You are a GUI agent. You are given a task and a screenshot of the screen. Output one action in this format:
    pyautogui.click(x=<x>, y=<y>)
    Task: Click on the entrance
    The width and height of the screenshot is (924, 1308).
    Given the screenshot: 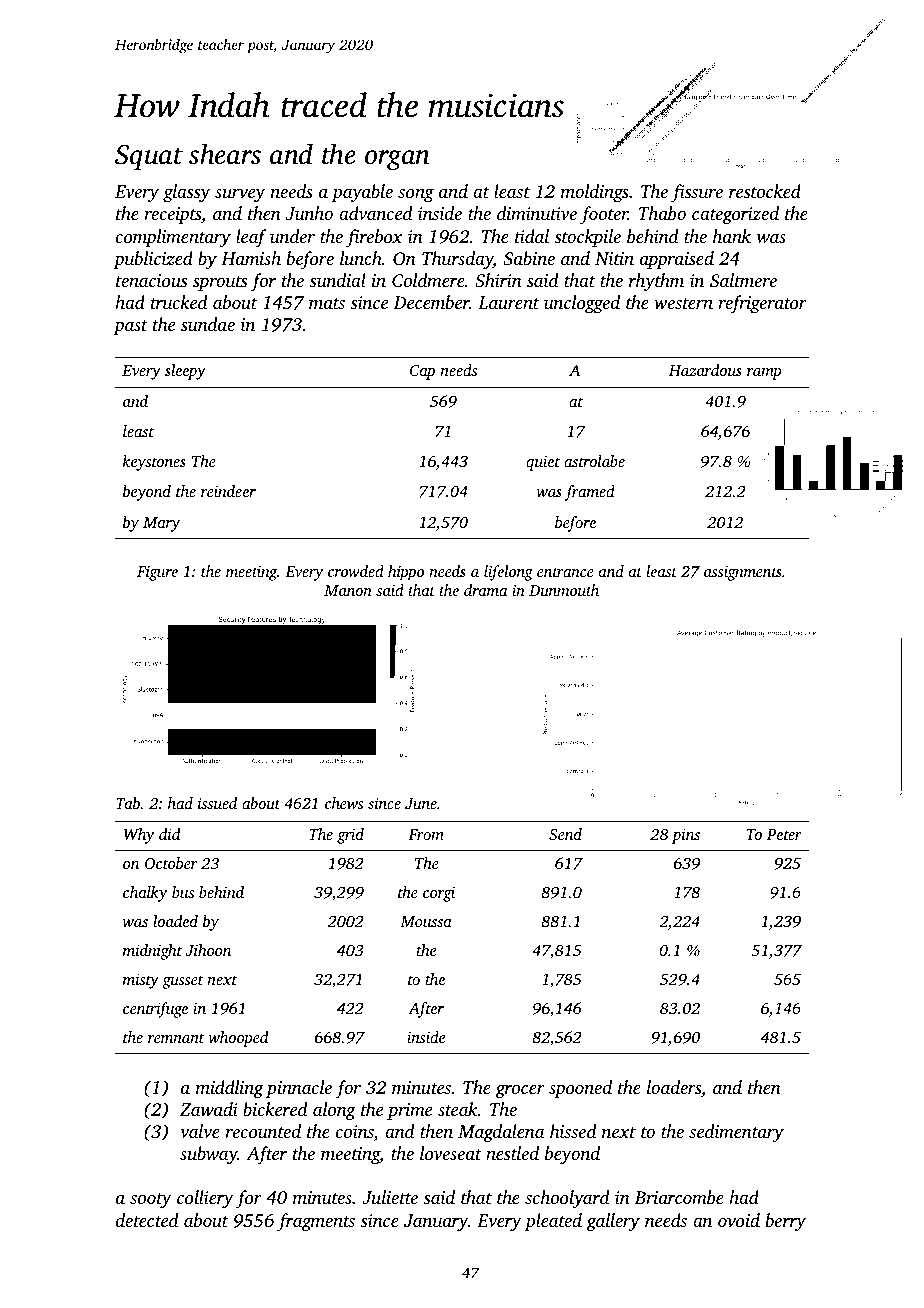 What is the action you would take?
    pyautogui.click(x=565, y=572)
